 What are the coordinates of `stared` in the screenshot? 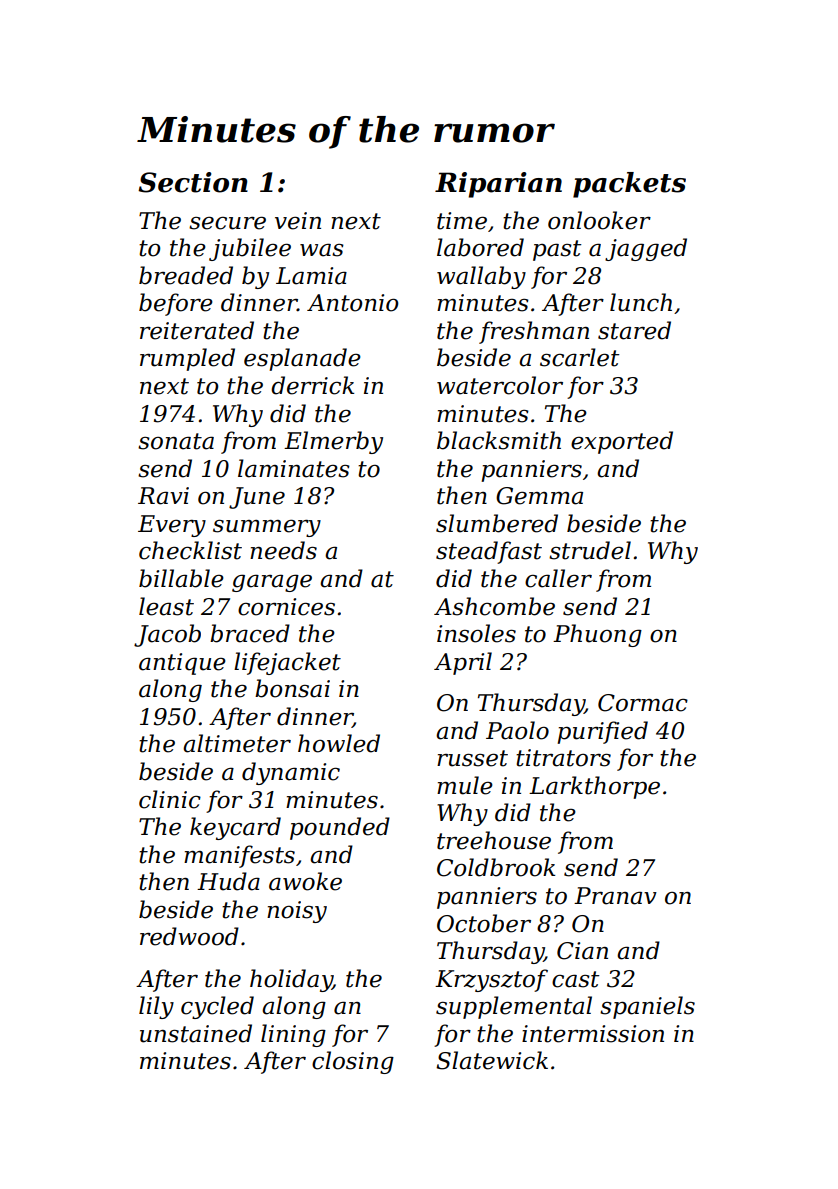 It's located at (634, 330).
